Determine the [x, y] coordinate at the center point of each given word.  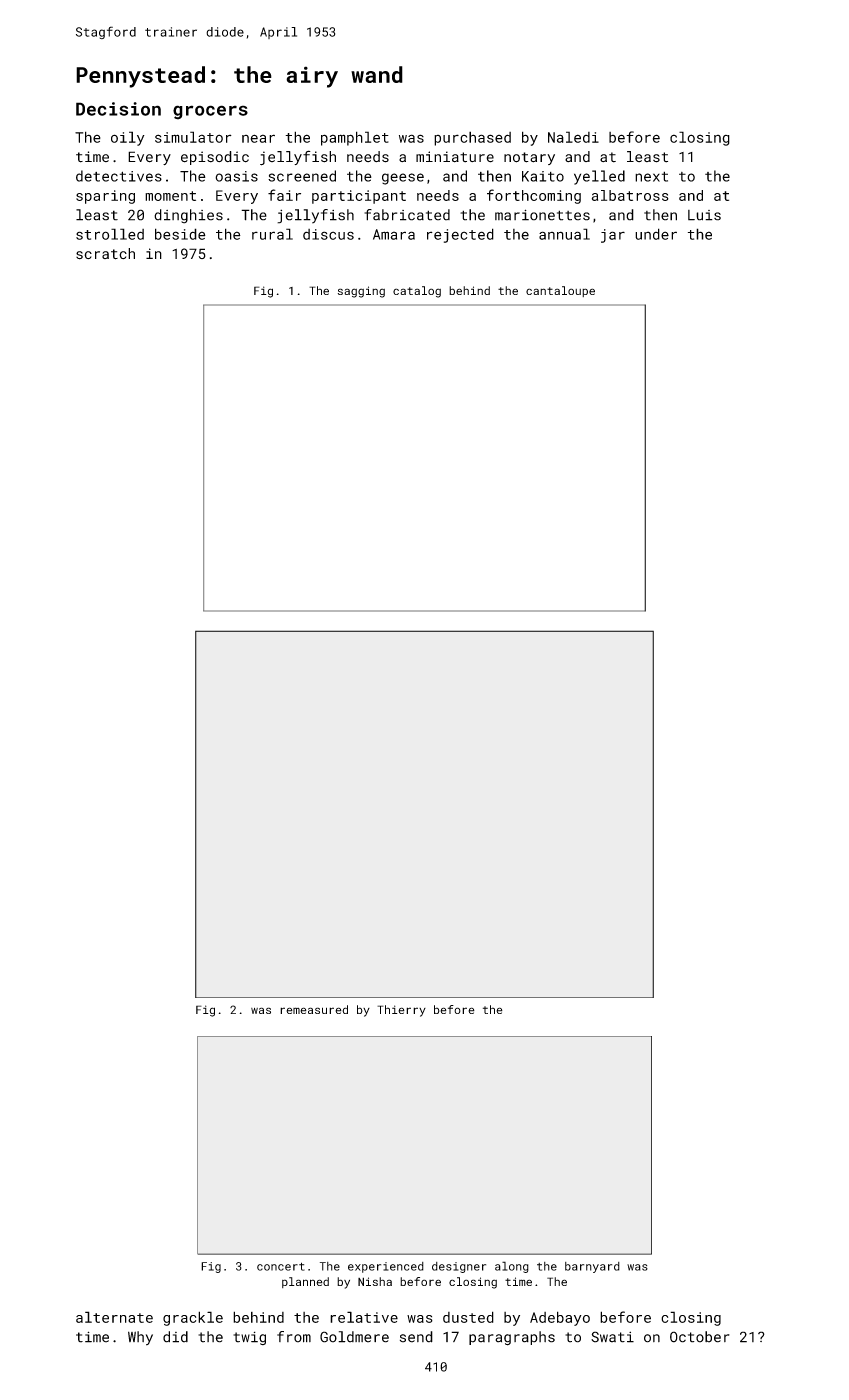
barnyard [592, 1267]
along [512, 1267]
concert [281, 1266]
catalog [417, 292]
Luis [704, 215]
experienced [386, 1267]
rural [272, 234]
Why [140, 1338]
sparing [105, 197]
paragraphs [512, 1338]
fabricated [407, 215]
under [656, 234]
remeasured [314, 1009]
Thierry [401, 1011]
